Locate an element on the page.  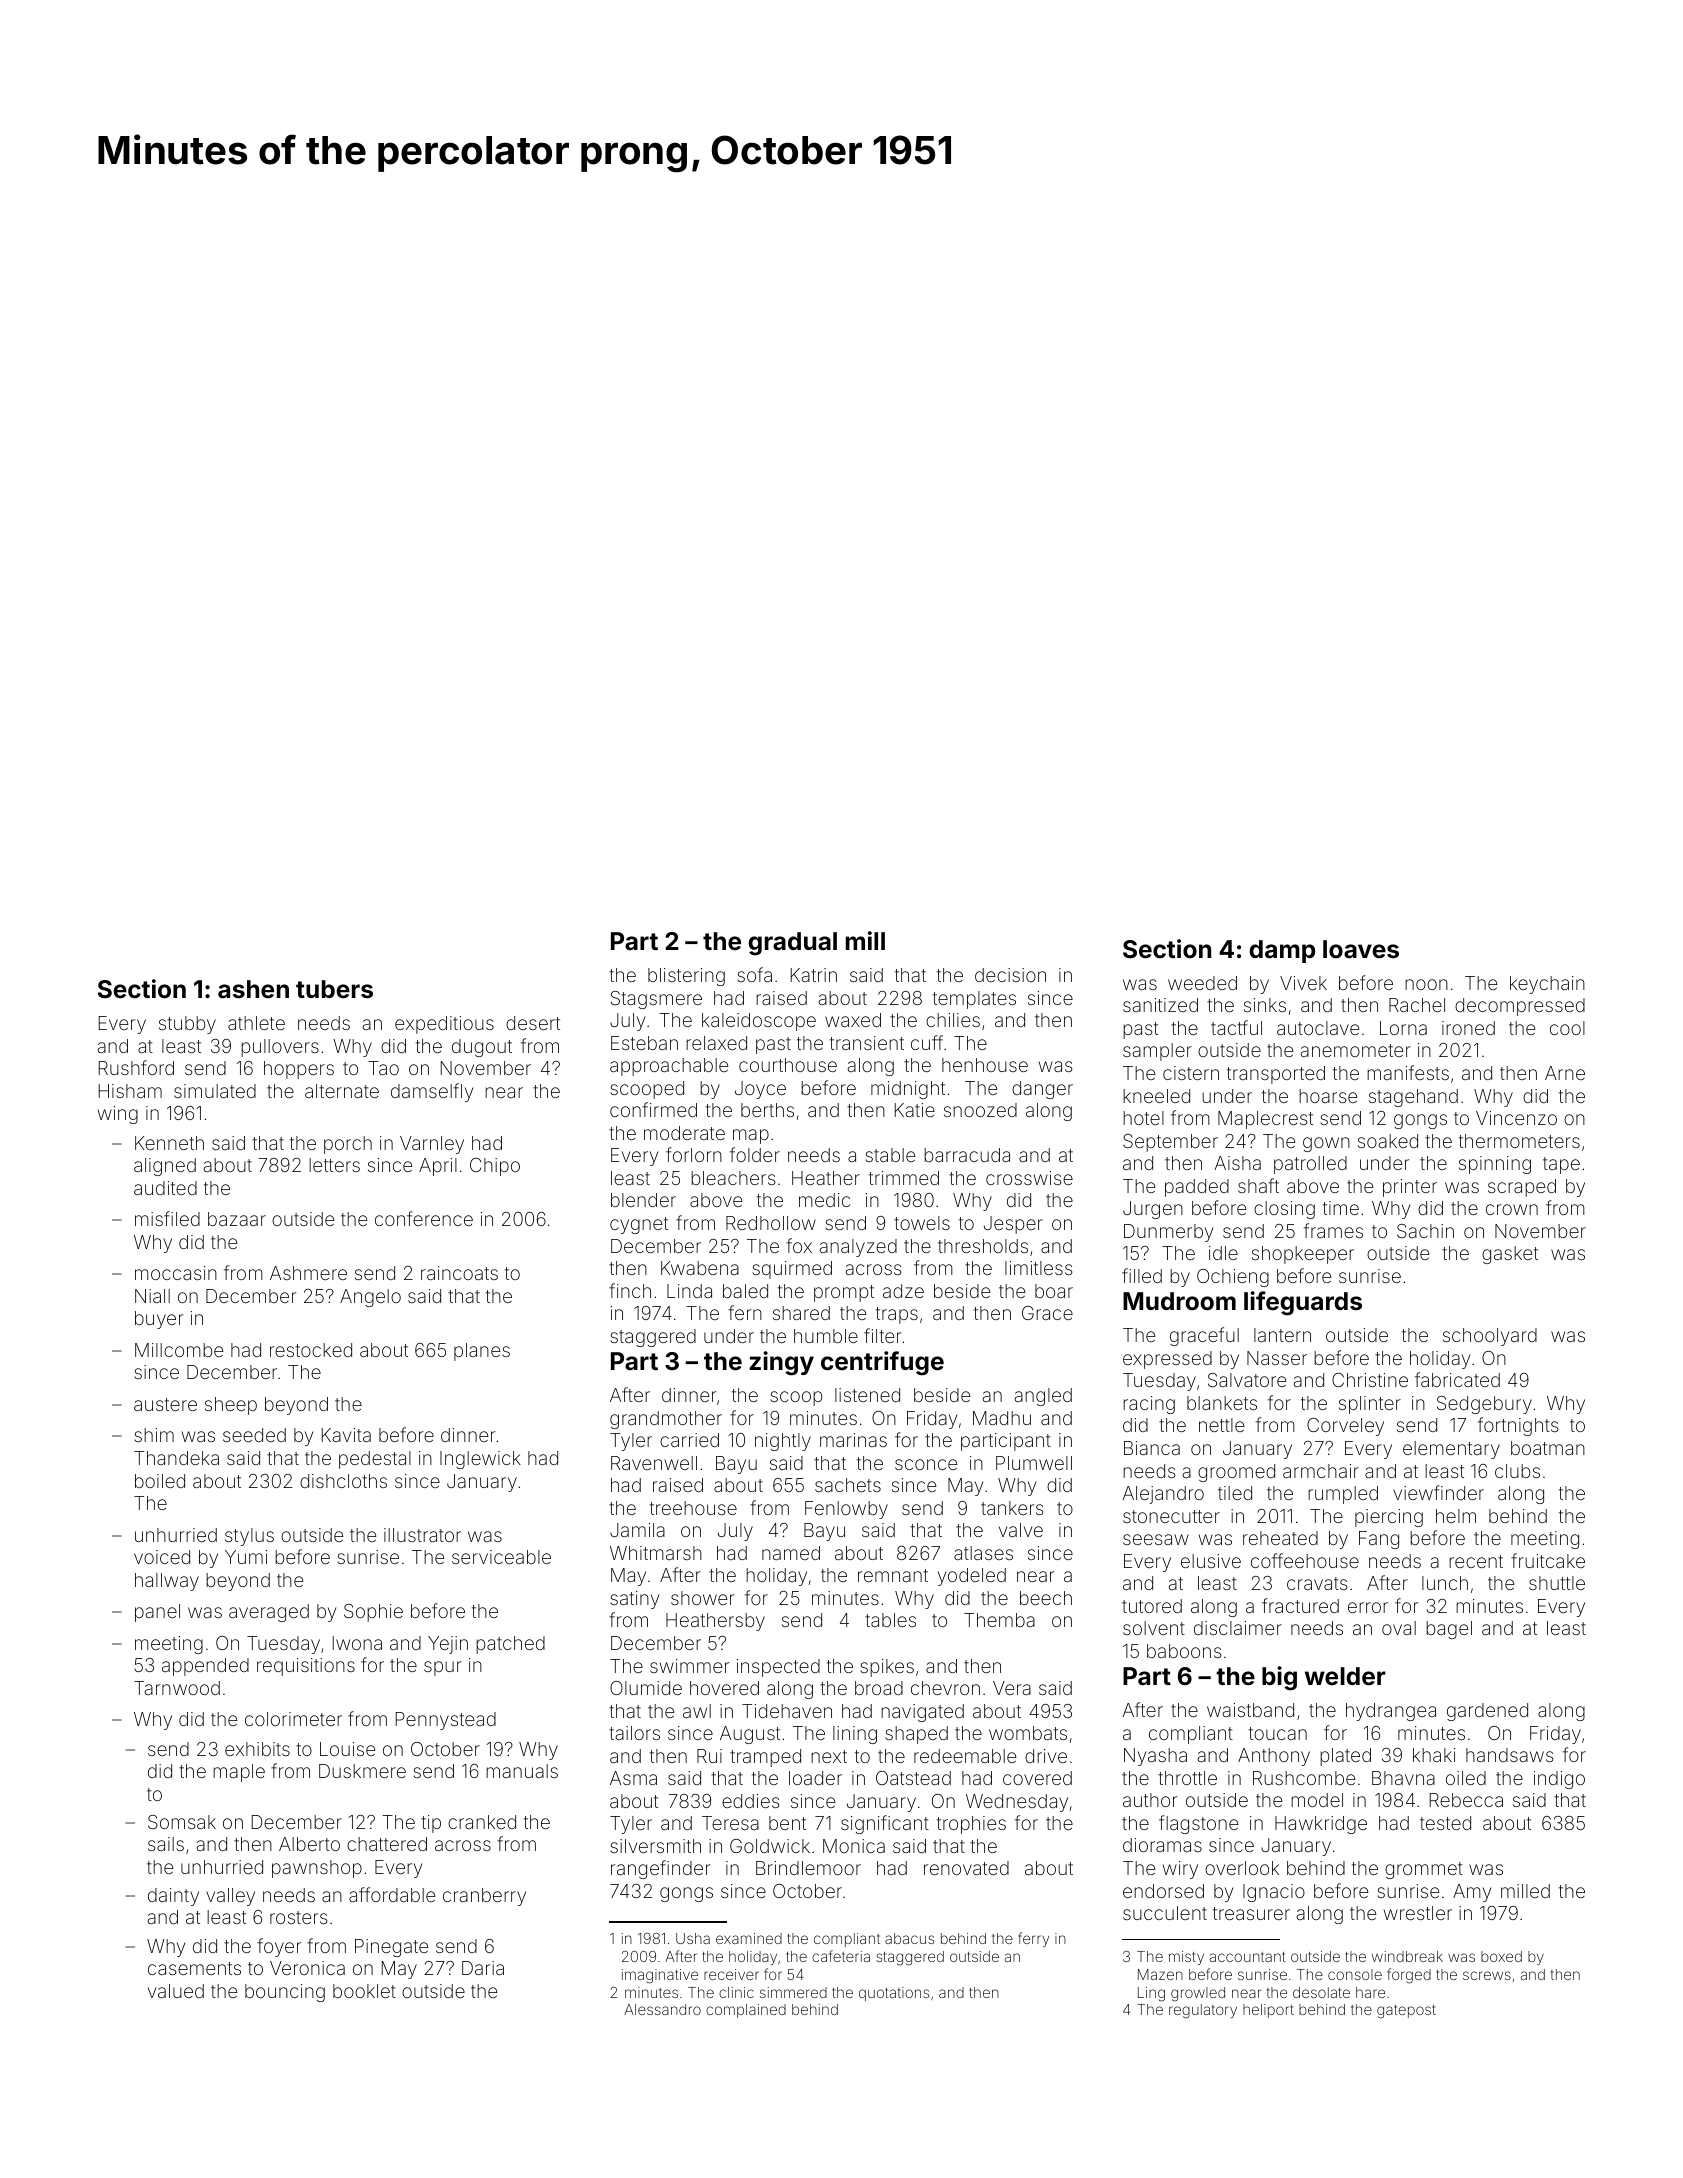
gradual is located at coordinates (792, 944).
